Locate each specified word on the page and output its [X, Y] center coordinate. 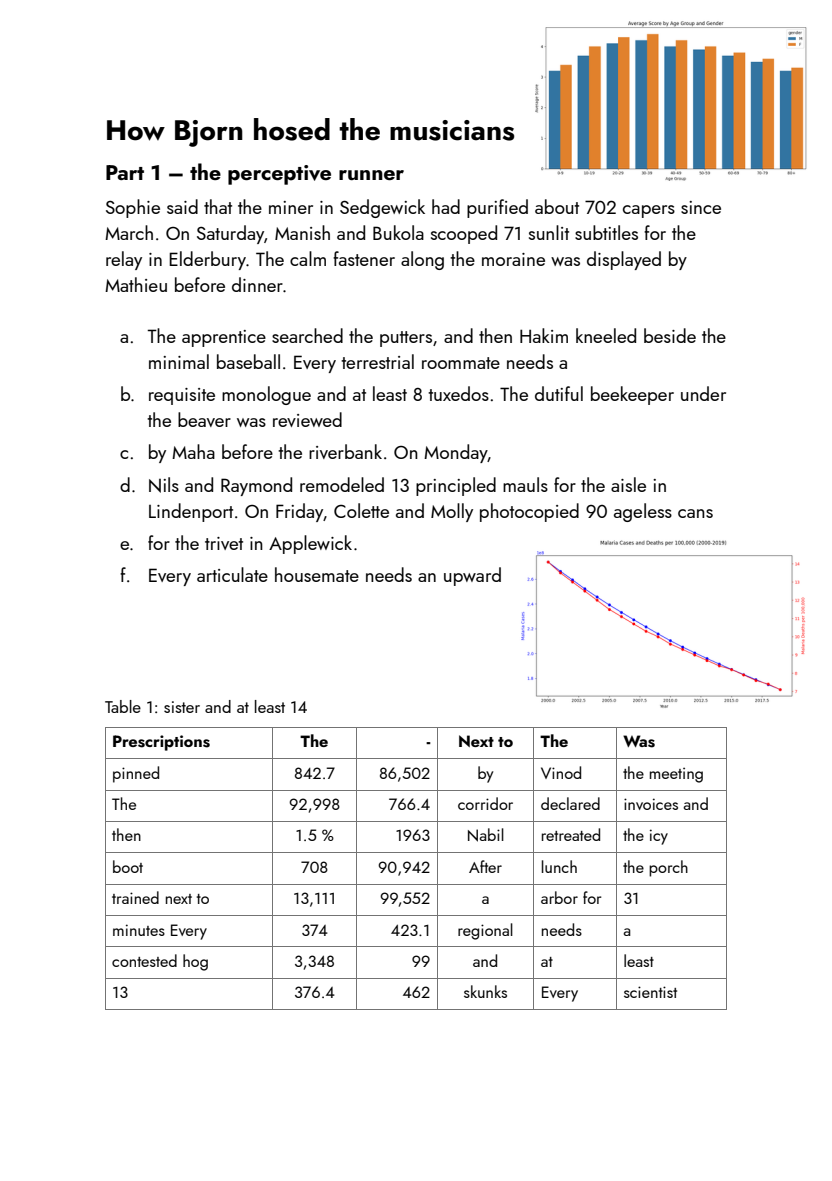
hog [195, 962]
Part [125, 172]
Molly [452, 512]
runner [371, 175]
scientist [650, 992]
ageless [643, 512]
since [701, 207]
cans [695, 513]
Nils [164, 485]
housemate [317, 574]
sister [182, 707]
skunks [485, 991]
